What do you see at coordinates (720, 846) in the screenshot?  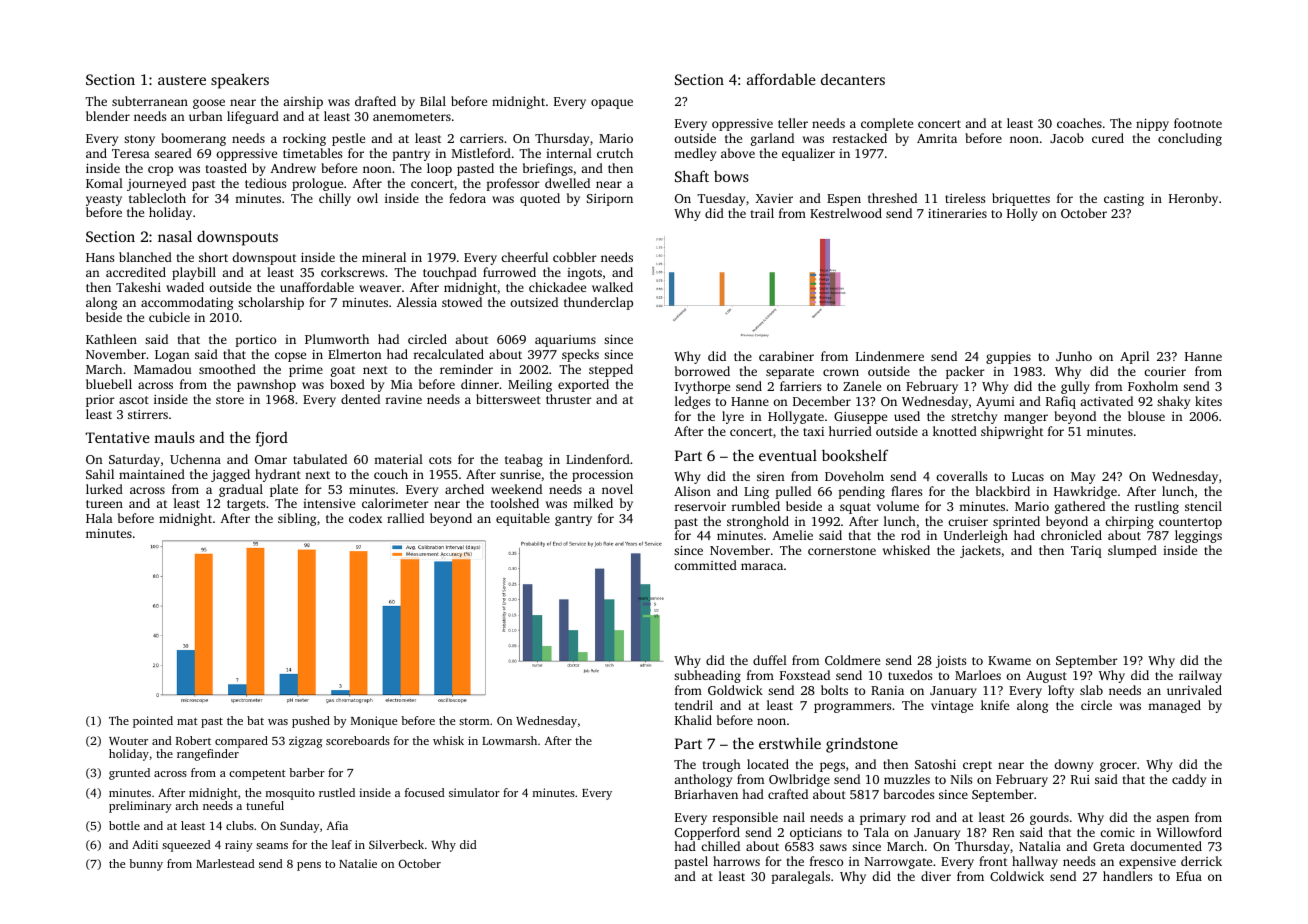 I see `chilled` at bounding box center [720, 846].
